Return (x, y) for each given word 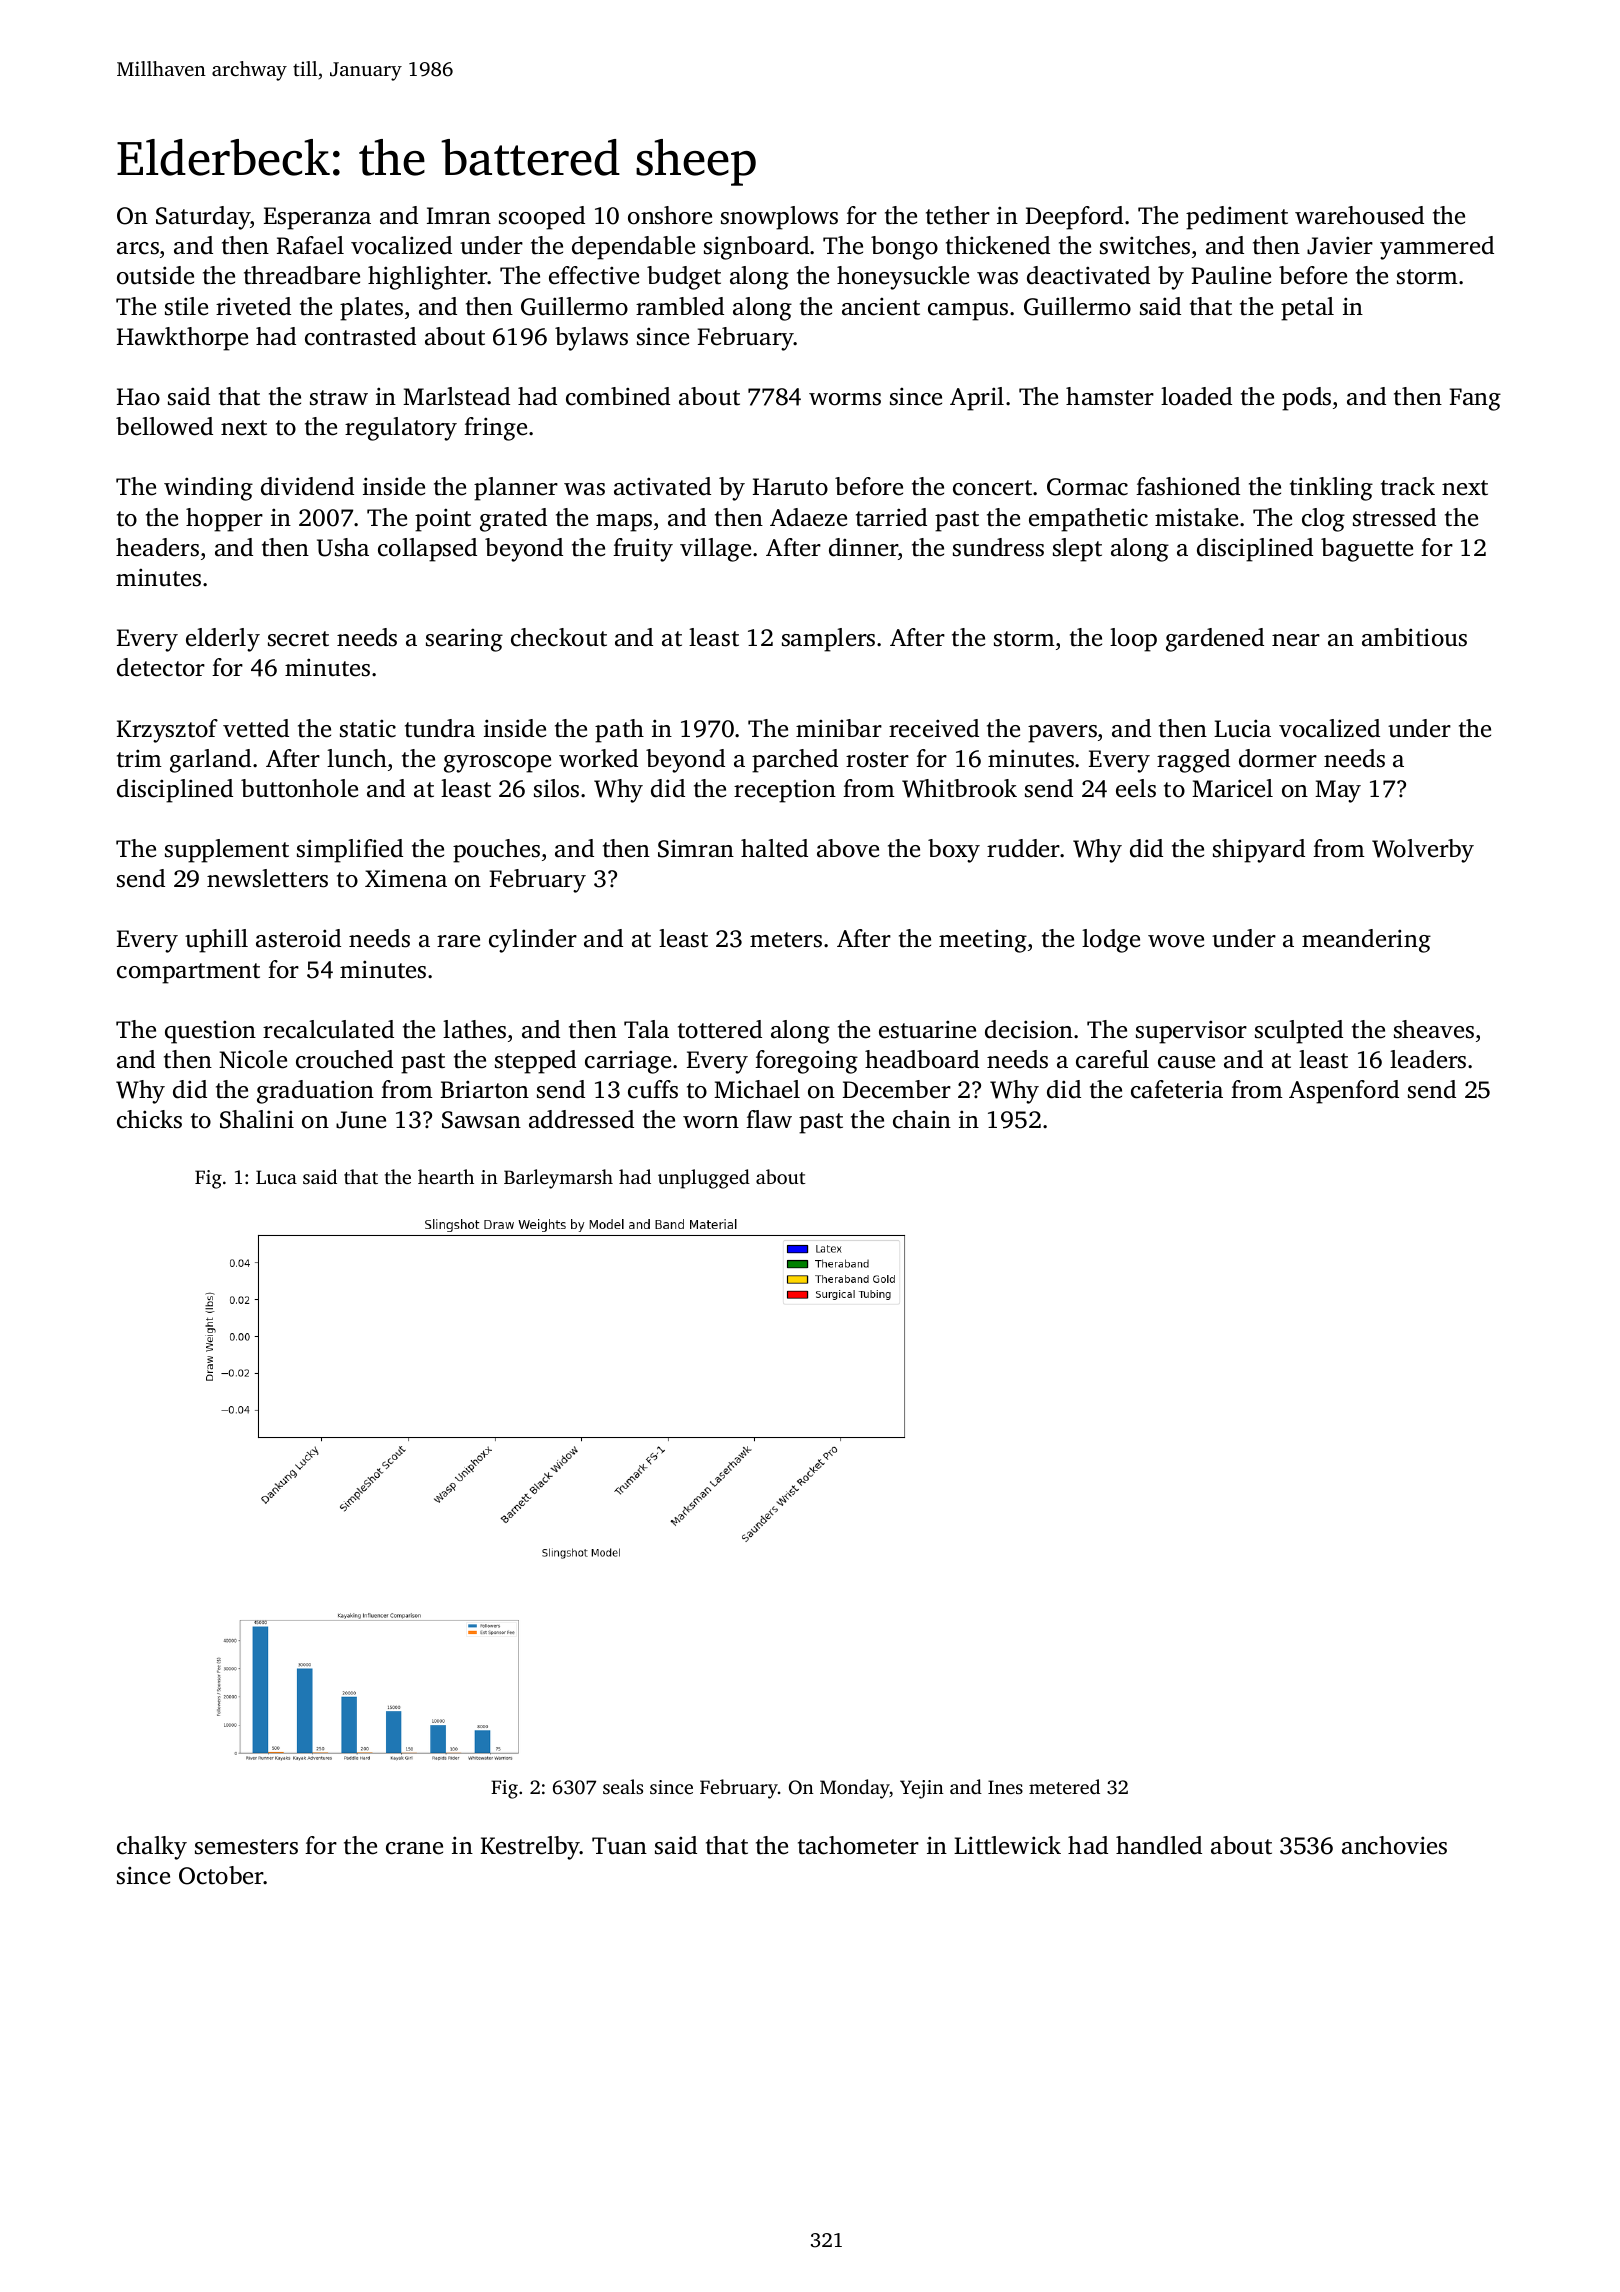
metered (1064, 1786)
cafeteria (1177, 1089)
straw (339, 398)
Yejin (922, 1789)
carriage (628, 1062)
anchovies (1394, 1845)
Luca (276, 1177)
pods (1306, 399)
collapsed (427, 550)
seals (623, 1786)
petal (1307, 309)
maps (624, 523)
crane (414, 1848)
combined (618, 396)
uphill (216, 941)
